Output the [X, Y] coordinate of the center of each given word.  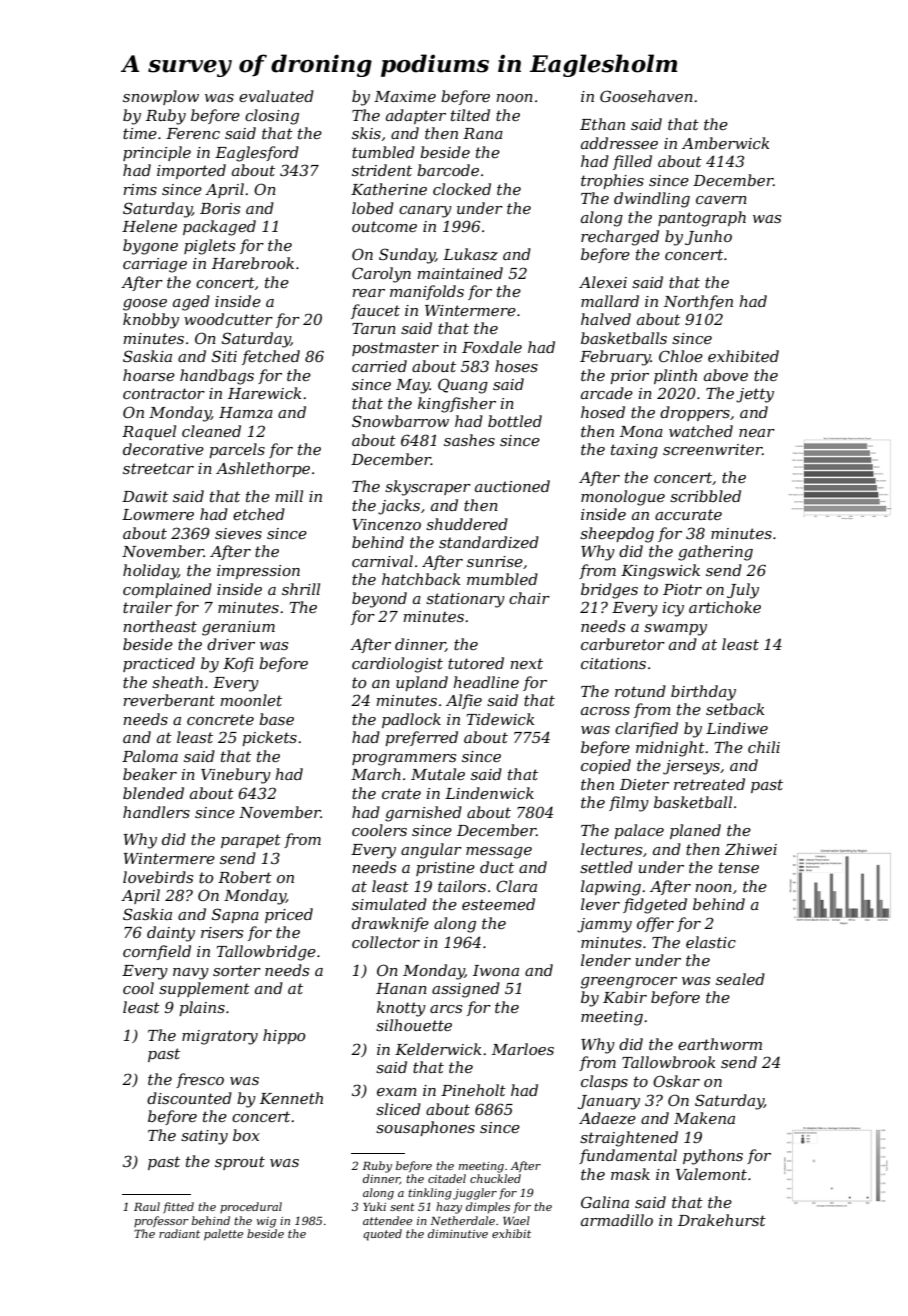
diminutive [458, 1233]
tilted [470, 115]
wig [266, 1222]
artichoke [725, 607]
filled [632, 162]
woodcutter [228, 319]
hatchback [421, 579]
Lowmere [158, 514]
